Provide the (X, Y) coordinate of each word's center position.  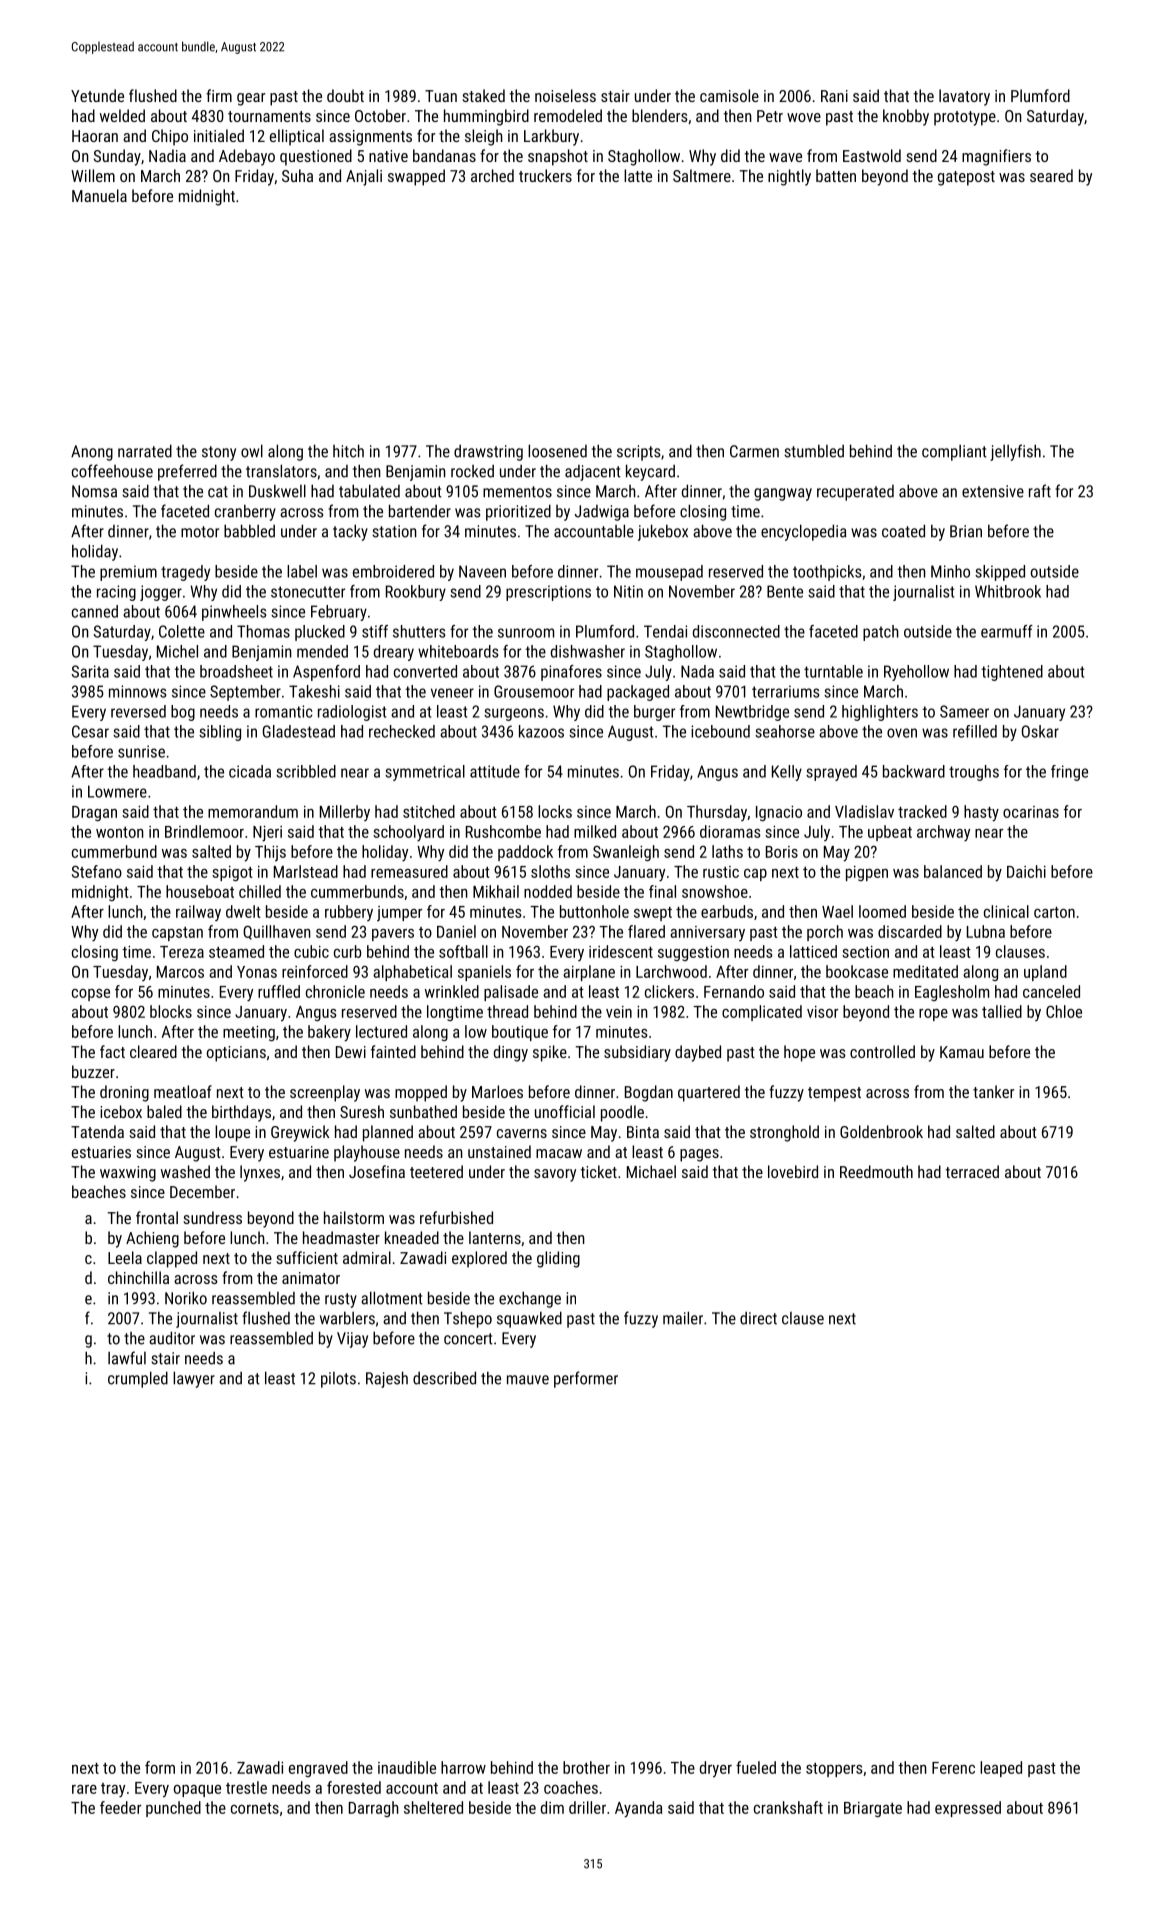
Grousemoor (534, 691)
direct (758, 1318)
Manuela (99, 195)
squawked (529, 1319)
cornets (255, 1808)
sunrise (141, 751)
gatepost (966, 178)
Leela (125, 1257)
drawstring (488, 453)
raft (1040, 491)
